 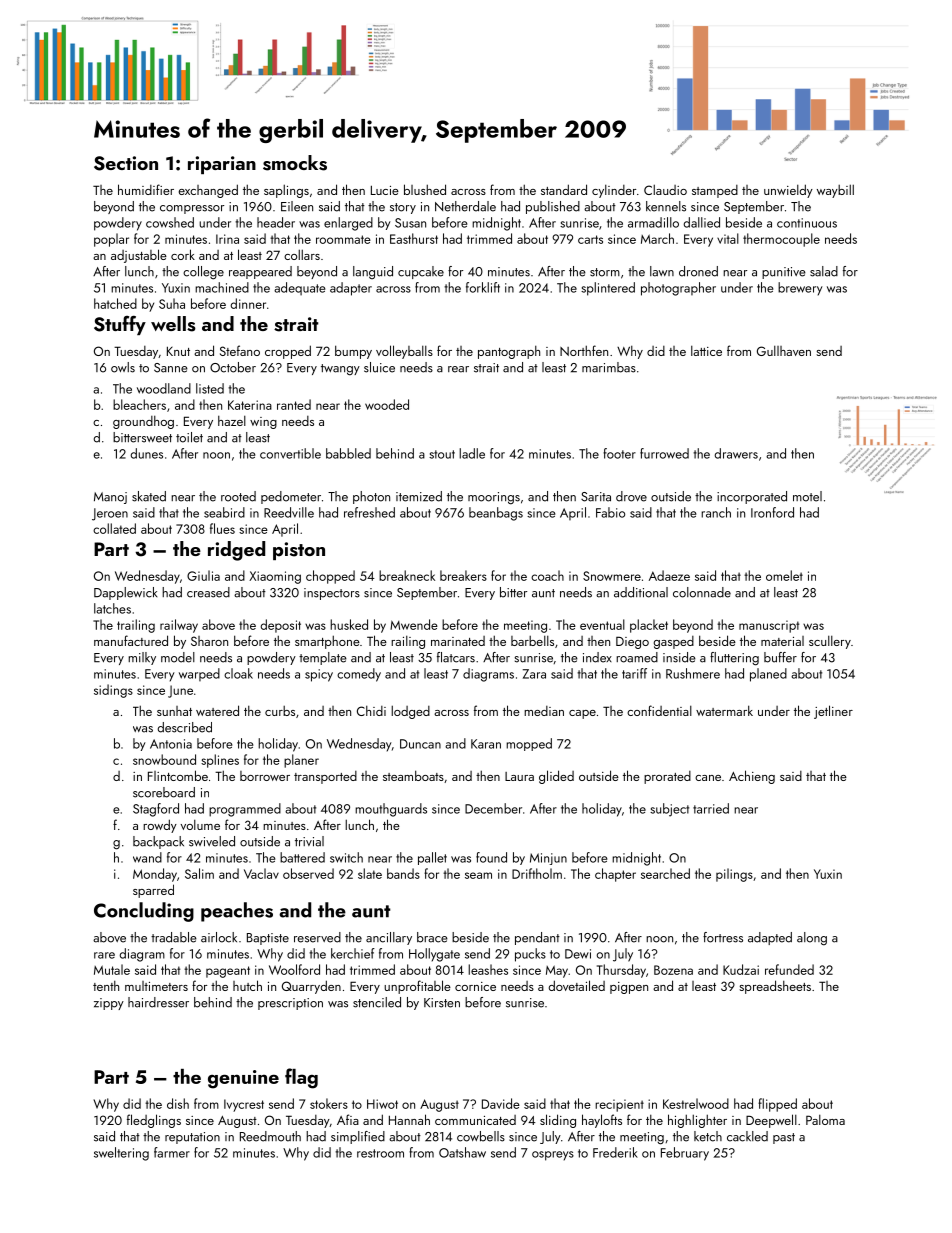 What do you see at coordinates (486, 744) in the screenshot?
I see `Karan` at bounding box center [486, 744].
